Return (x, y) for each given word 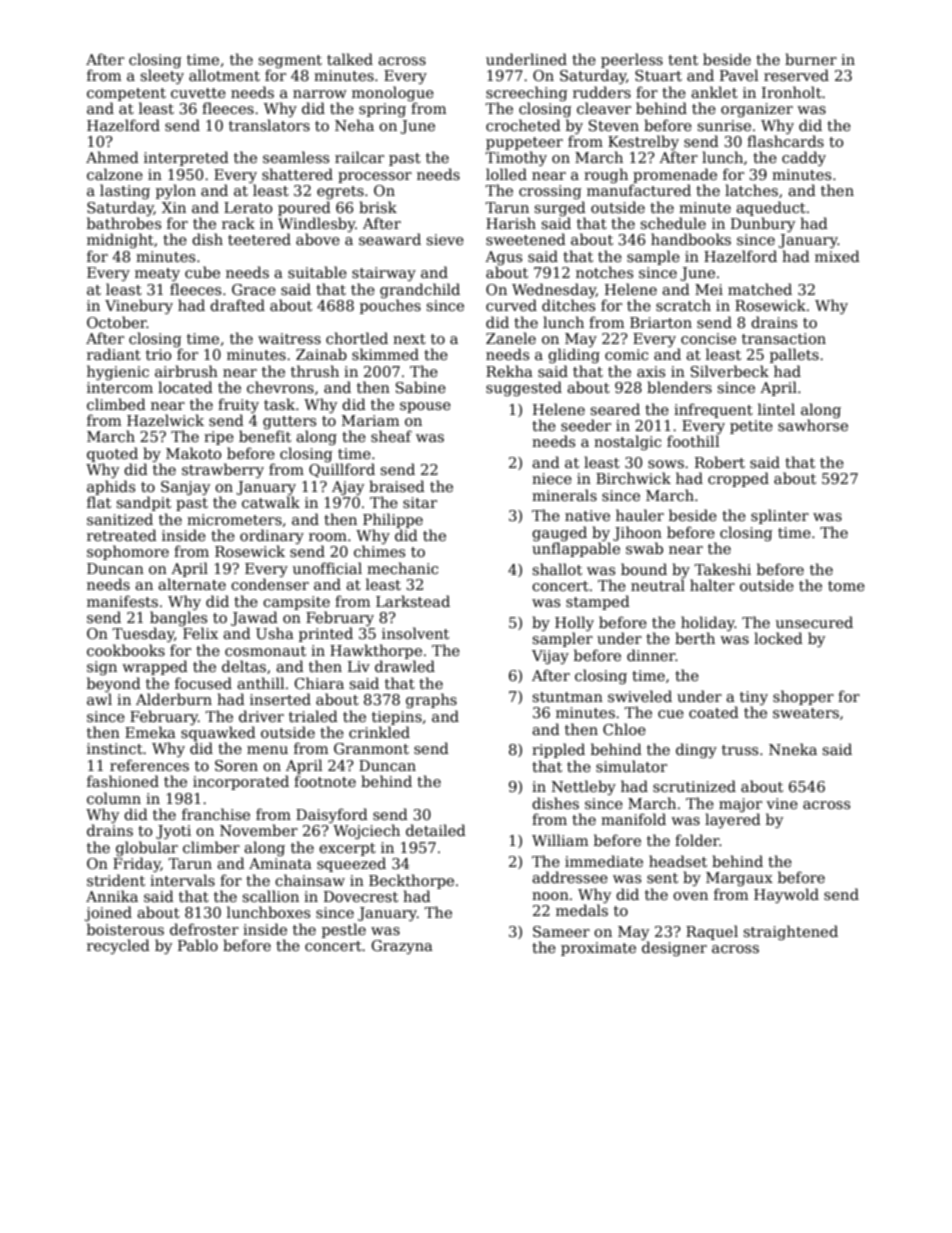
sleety (162, 76)
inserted (280, 699)
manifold (633, 819)
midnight (120, 240)
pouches (390, 306)
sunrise (724, 125)
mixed (837, 256)
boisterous (125, 929)
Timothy (516, 158)
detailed (436, 830)
